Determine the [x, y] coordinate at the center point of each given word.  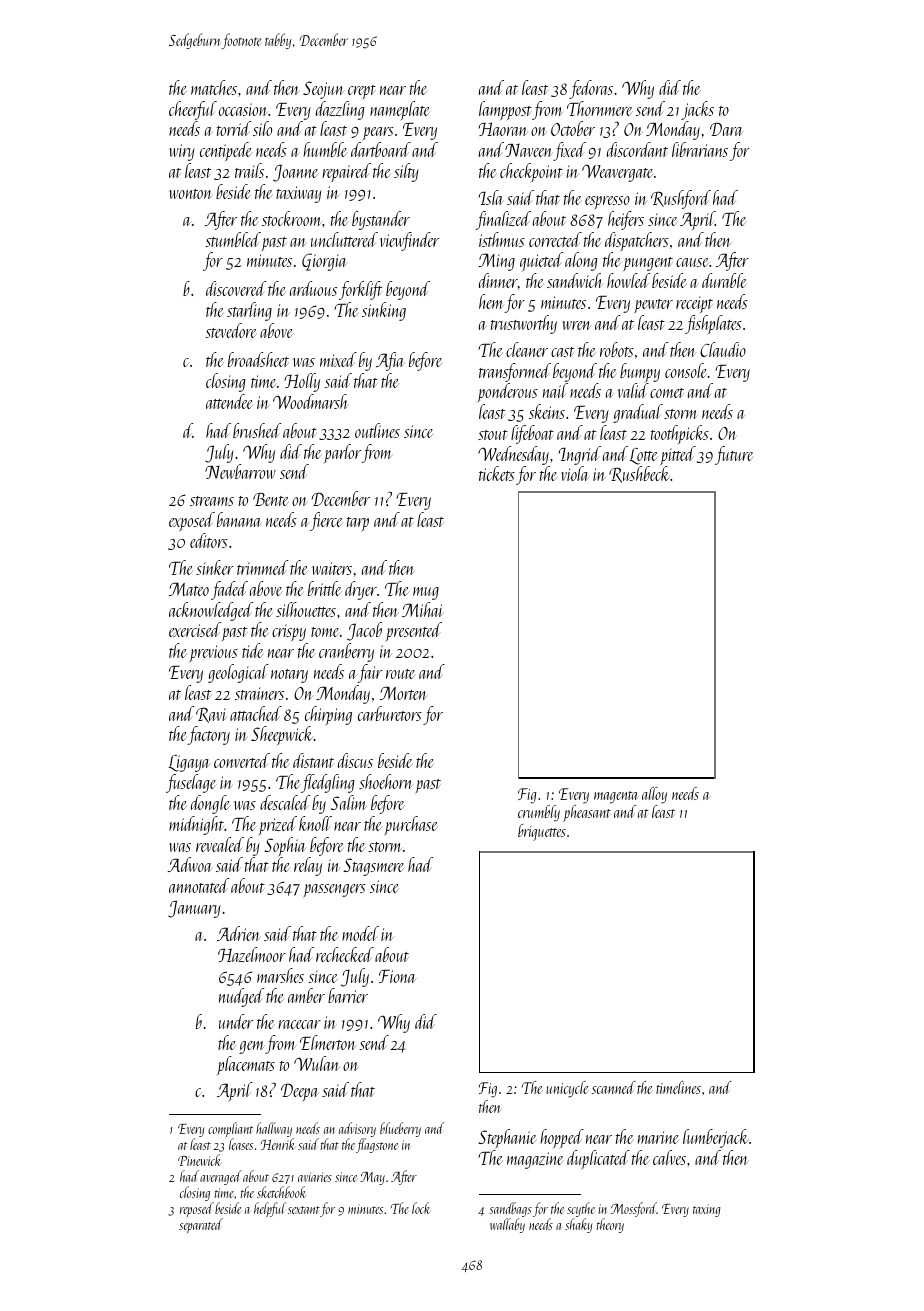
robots [617, 349]
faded [229, 590]
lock [421, 1208]
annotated [199, 885]
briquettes [542, 832]
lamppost [505, 110]
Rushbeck [639, 474]
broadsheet [258, 359]
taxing [707, 1210]
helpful [270, 1209]
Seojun [324, 90]
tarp [358, 524]
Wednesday [513, 455]
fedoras [591, 89]
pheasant [587, 813]
